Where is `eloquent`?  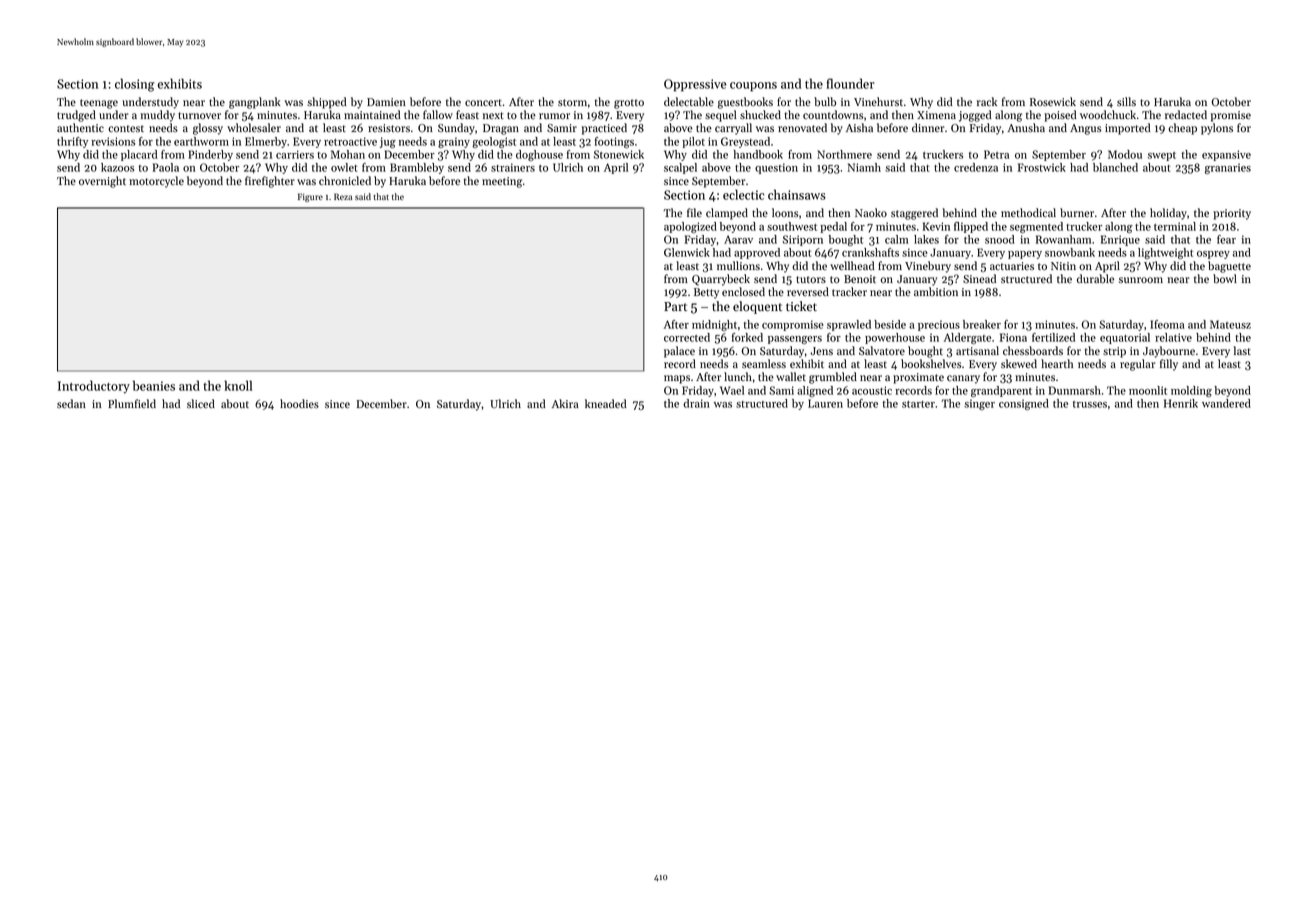 eloquent is located at coordinates (757, 307).
